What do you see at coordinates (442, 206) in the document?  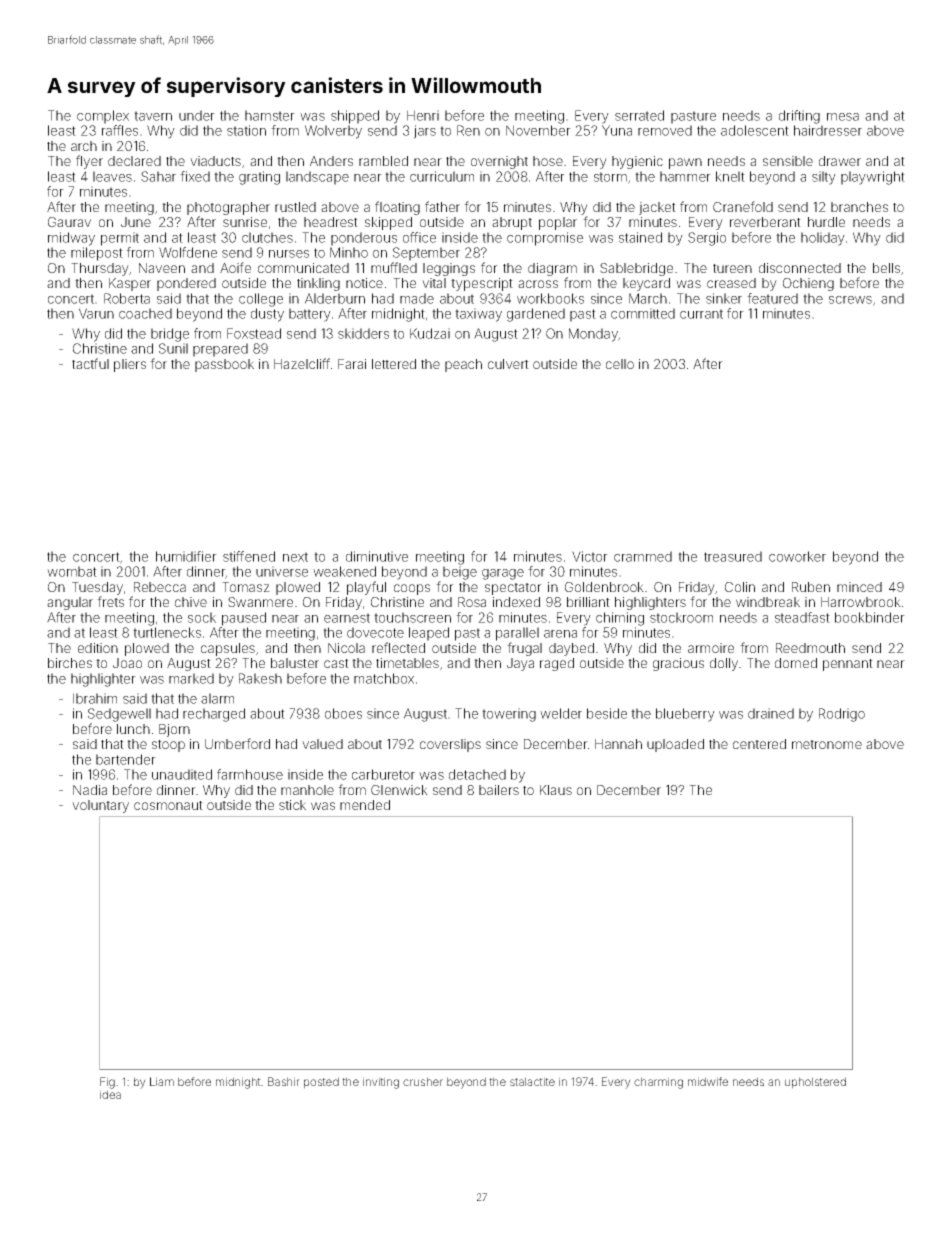 I see `father` at bounding box center [442, 206].
